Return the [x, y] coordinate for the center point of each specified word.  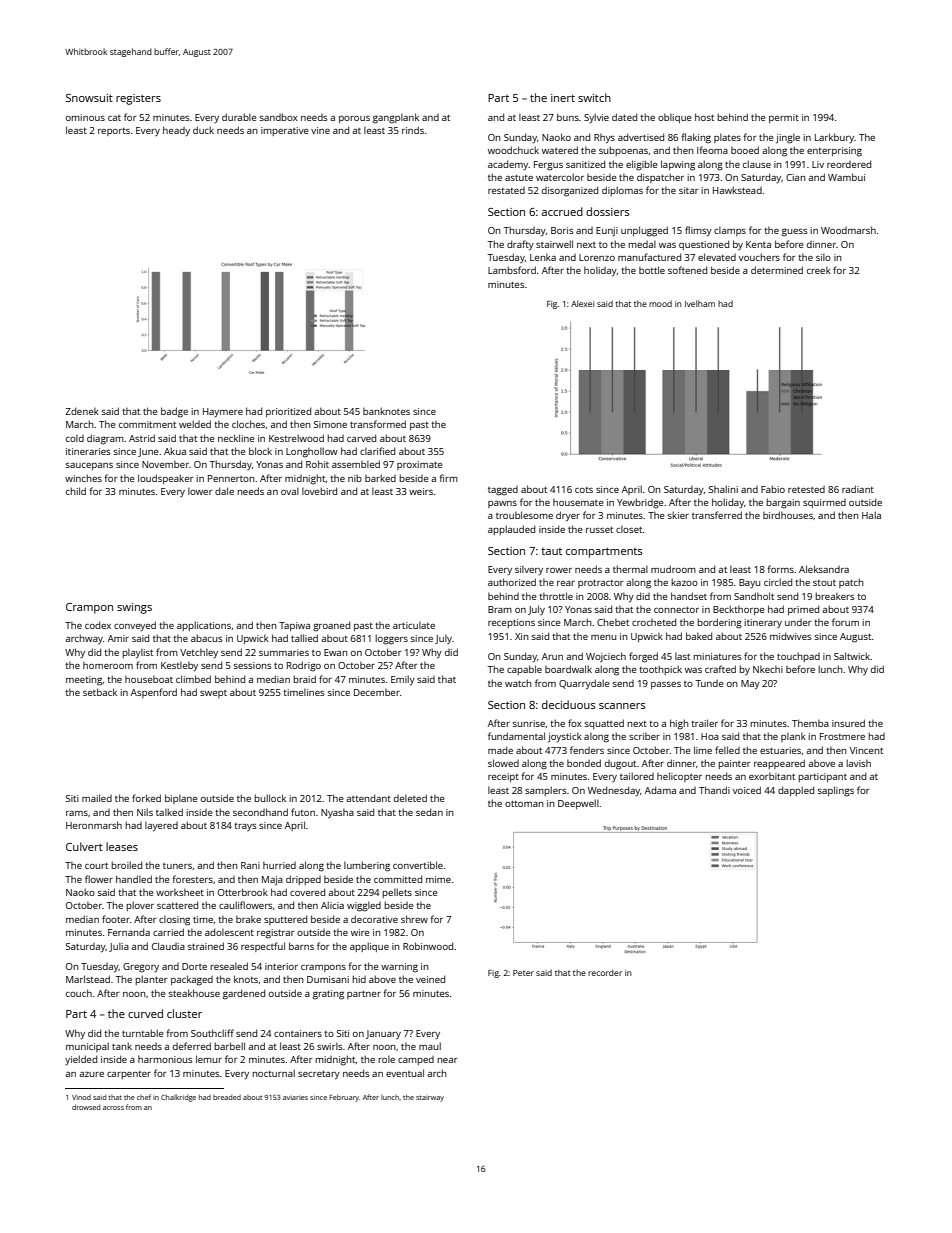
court [96, 866]
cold [75, 438]
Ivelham [700, 303]
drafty [520, 245]
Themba [810, 723]
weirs [421, 491]
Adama [660, 790]
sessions [252, 665]
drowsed [86, 1107]
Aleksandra [824, 569]
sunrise [529, 723]
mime [438, 879]
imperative [285, 131]
